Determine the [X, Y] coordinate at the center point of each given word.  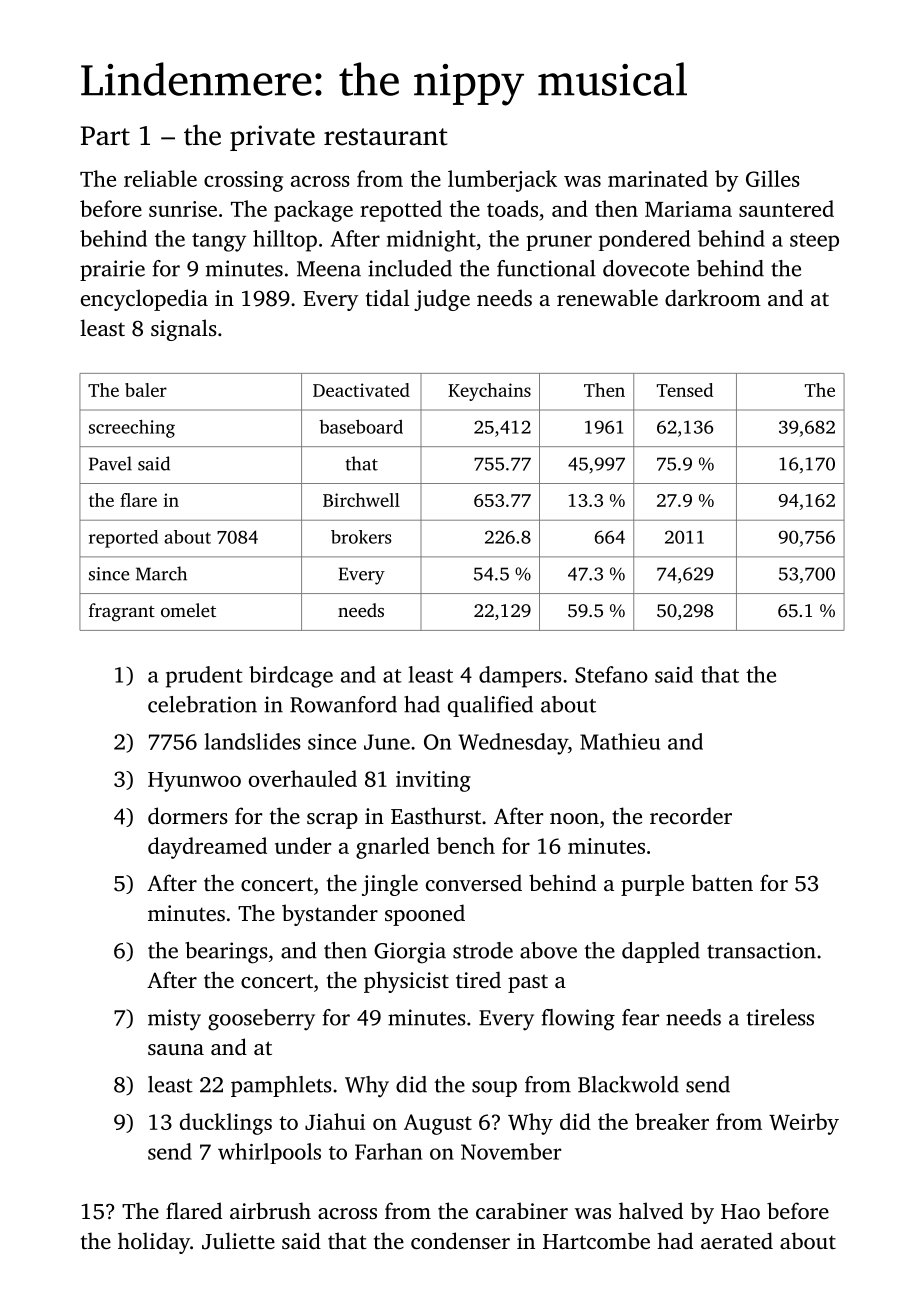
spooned [425, 915]
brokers [361, 537]
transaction [761, 950]
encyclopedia [144, 300]
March [161, 573]
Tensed [685, 390]
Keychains [489, 392]
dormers [188, 815]
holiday [154, 1243]
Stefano [611, 674]
